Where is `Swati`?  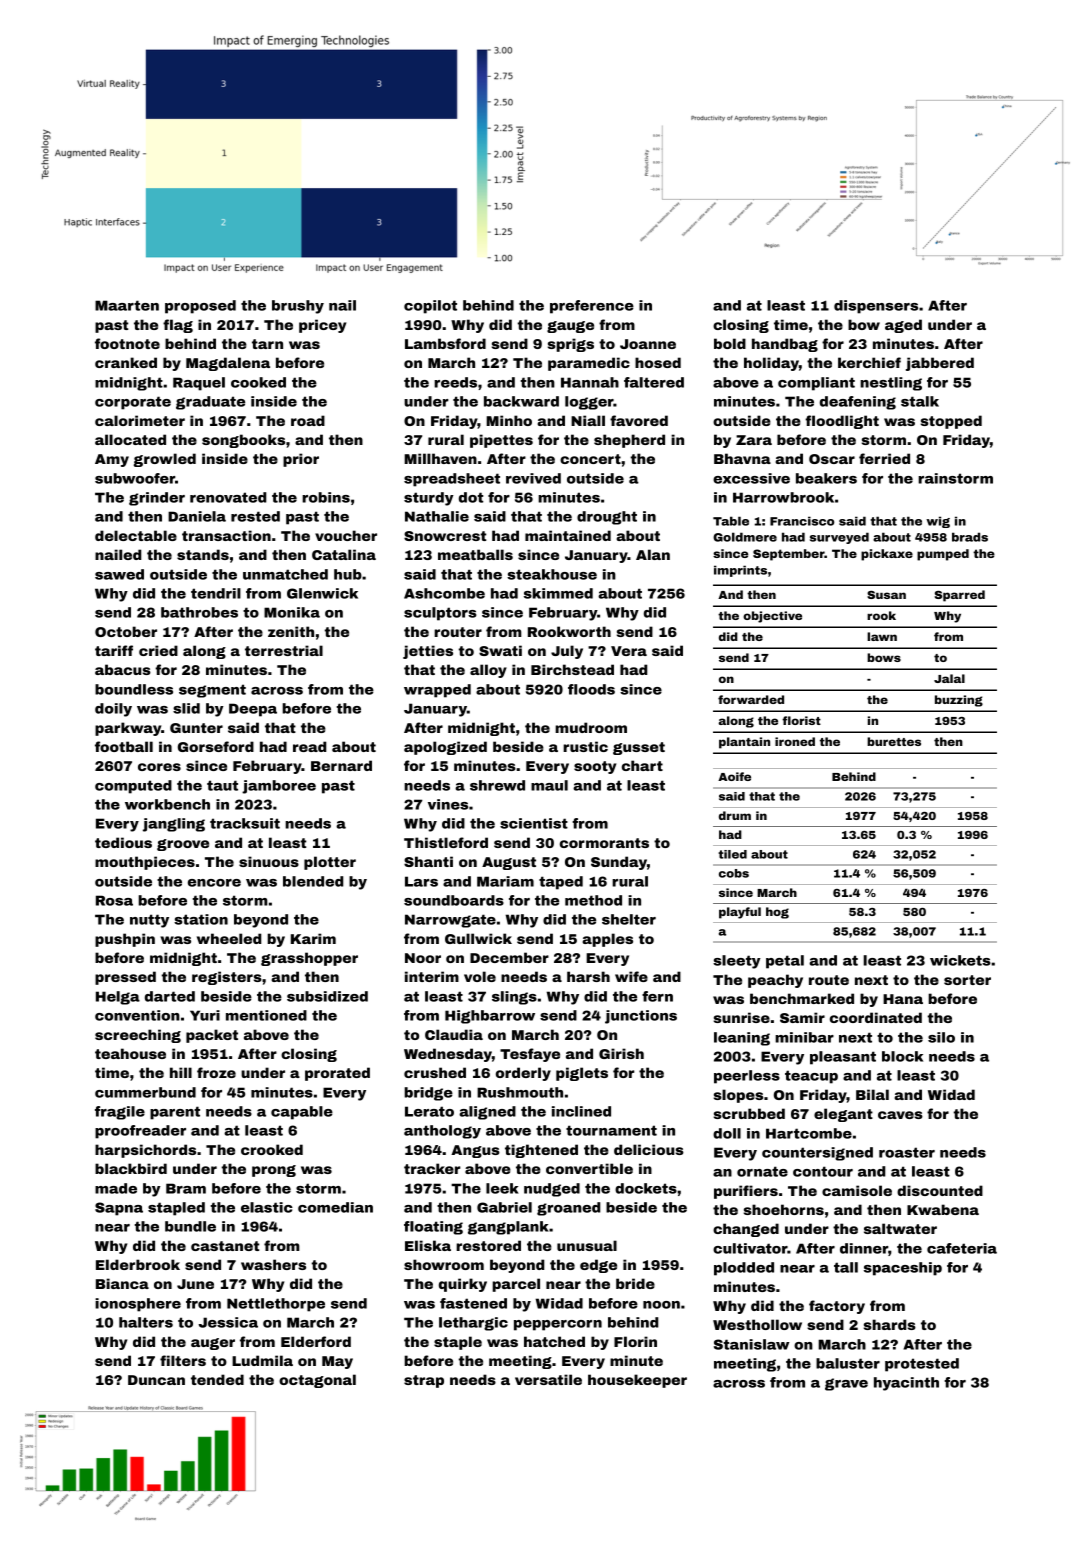
Swati is located at coordinates (500, 650).
